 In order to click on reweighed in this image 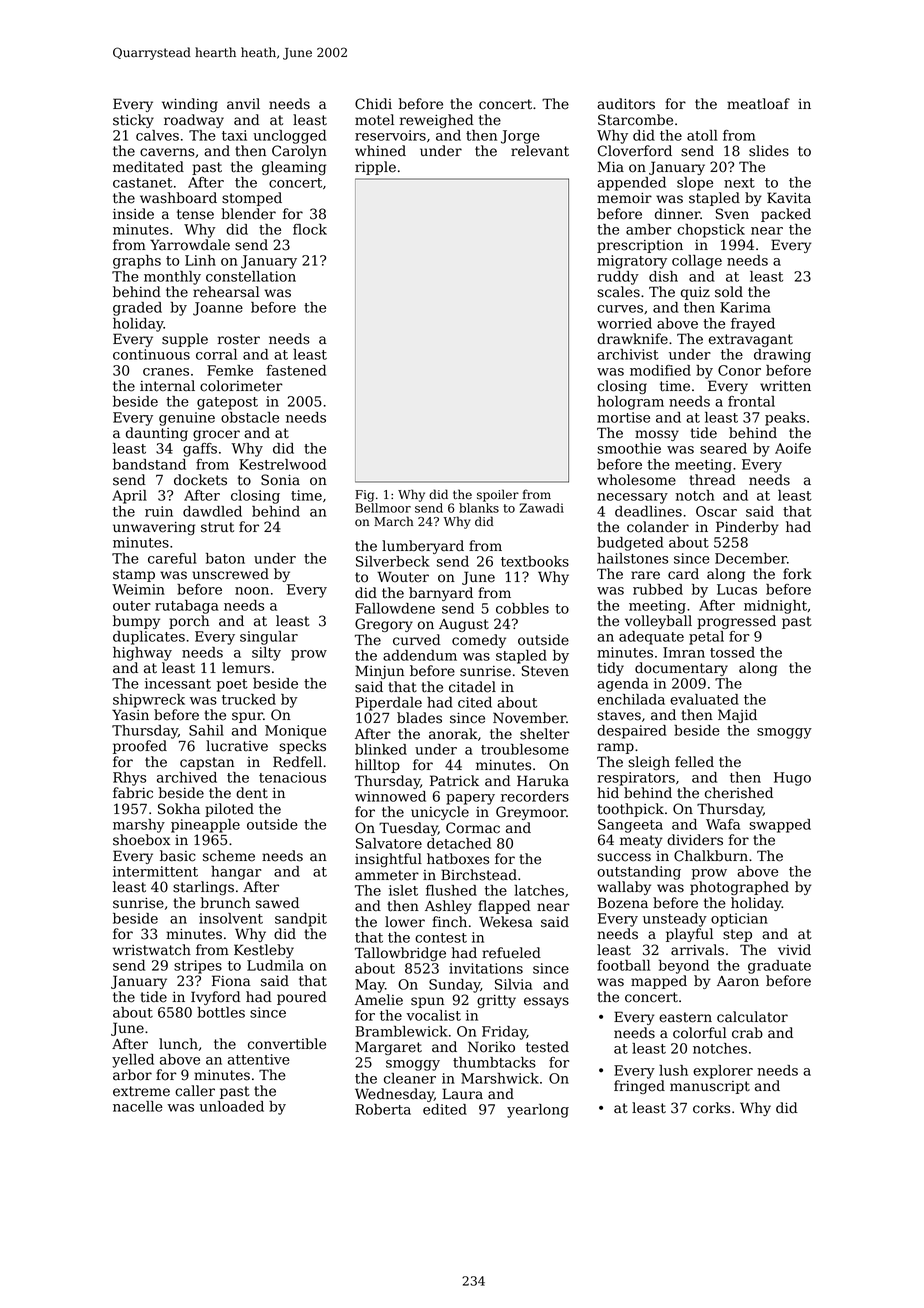, I will do `click(437, 121)`.
